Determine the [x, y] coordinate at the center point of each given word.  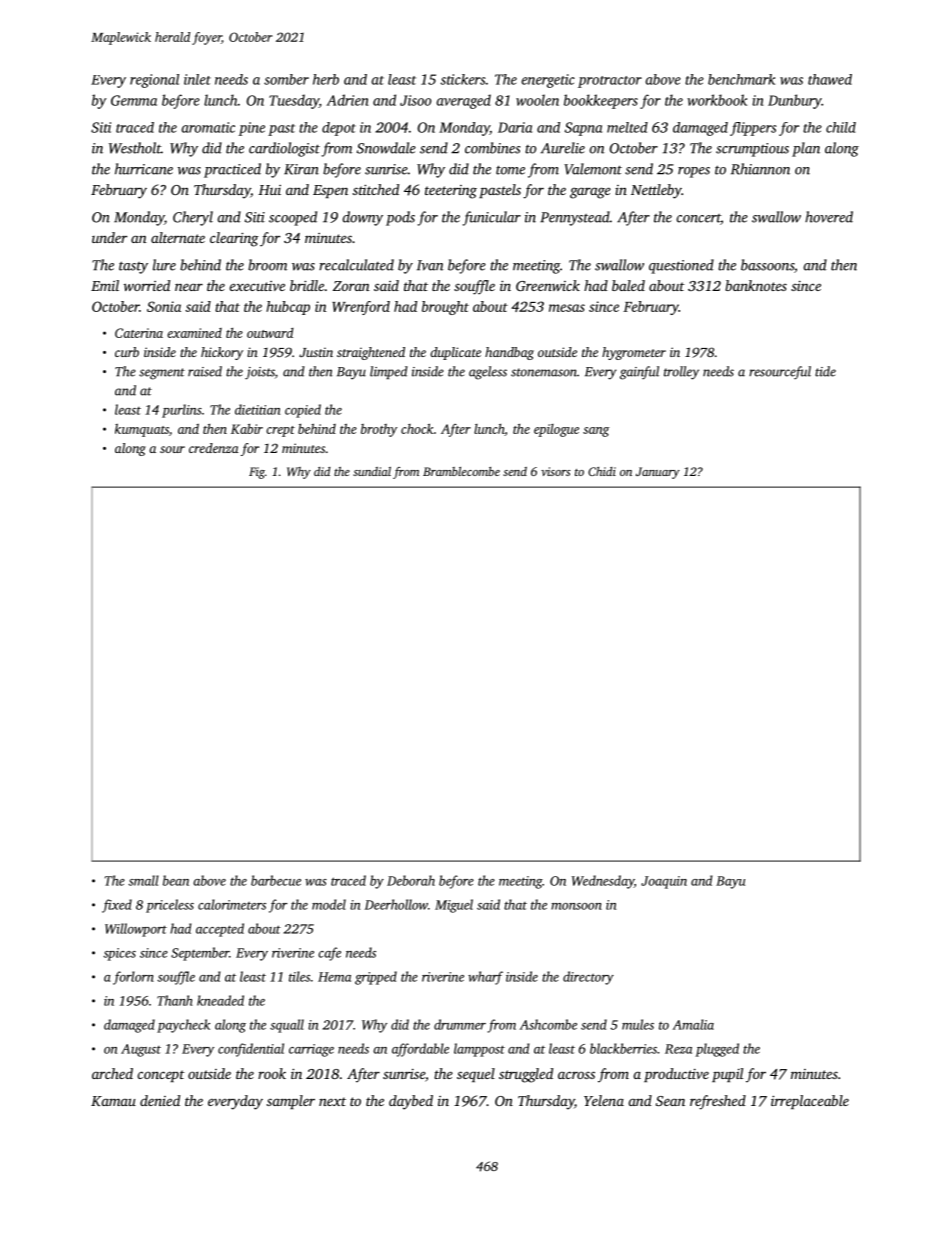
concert [698, 219]
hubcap [288, 308]
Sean [670, 1101]
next [332, 1101]
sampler [291, 1102]
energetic [548, 81]
